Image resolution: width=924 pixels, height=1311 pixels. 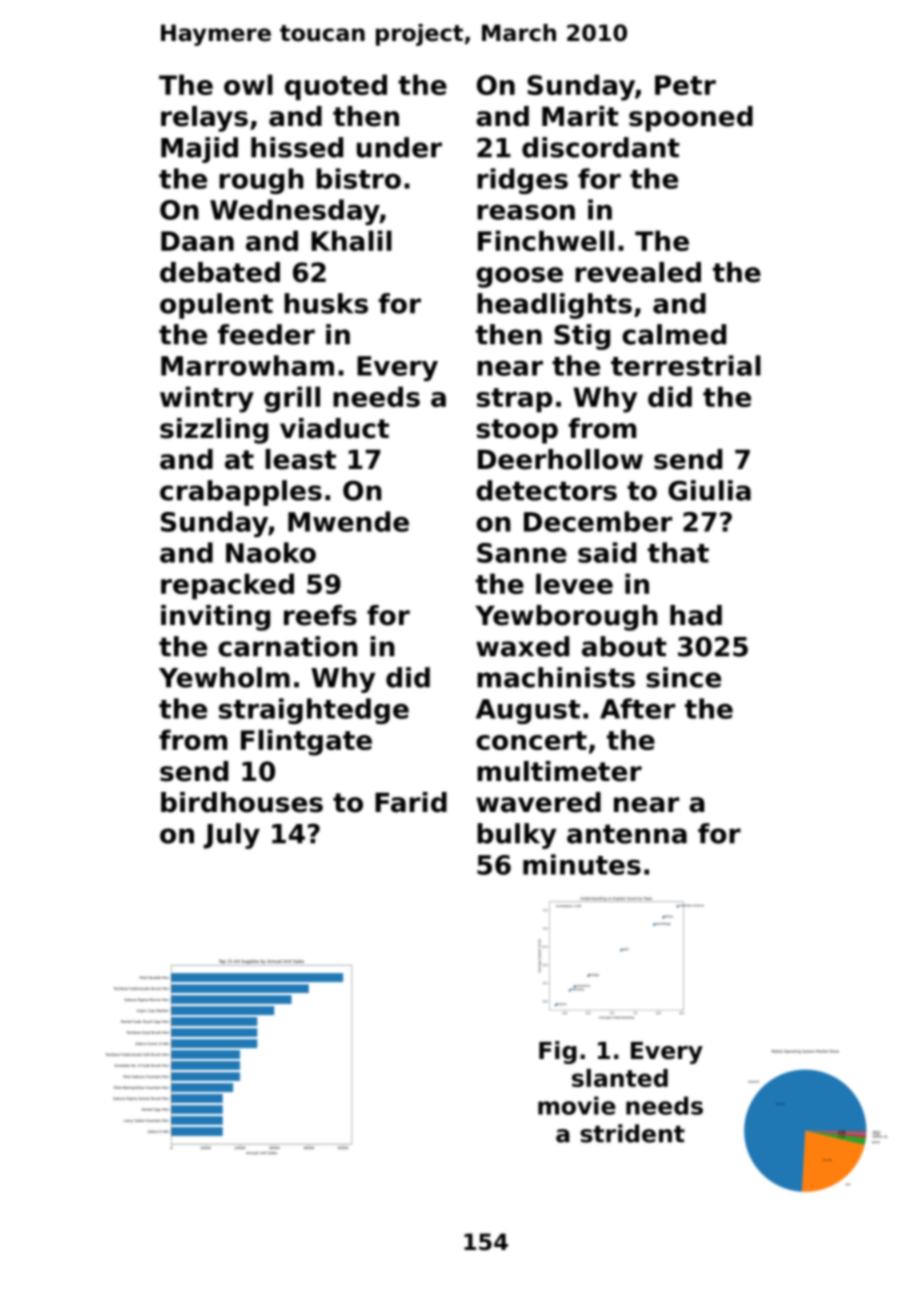 What do you see at coordinates (577, 1105) in the image?
I see `movie` at bounding box center [577, 1105].
